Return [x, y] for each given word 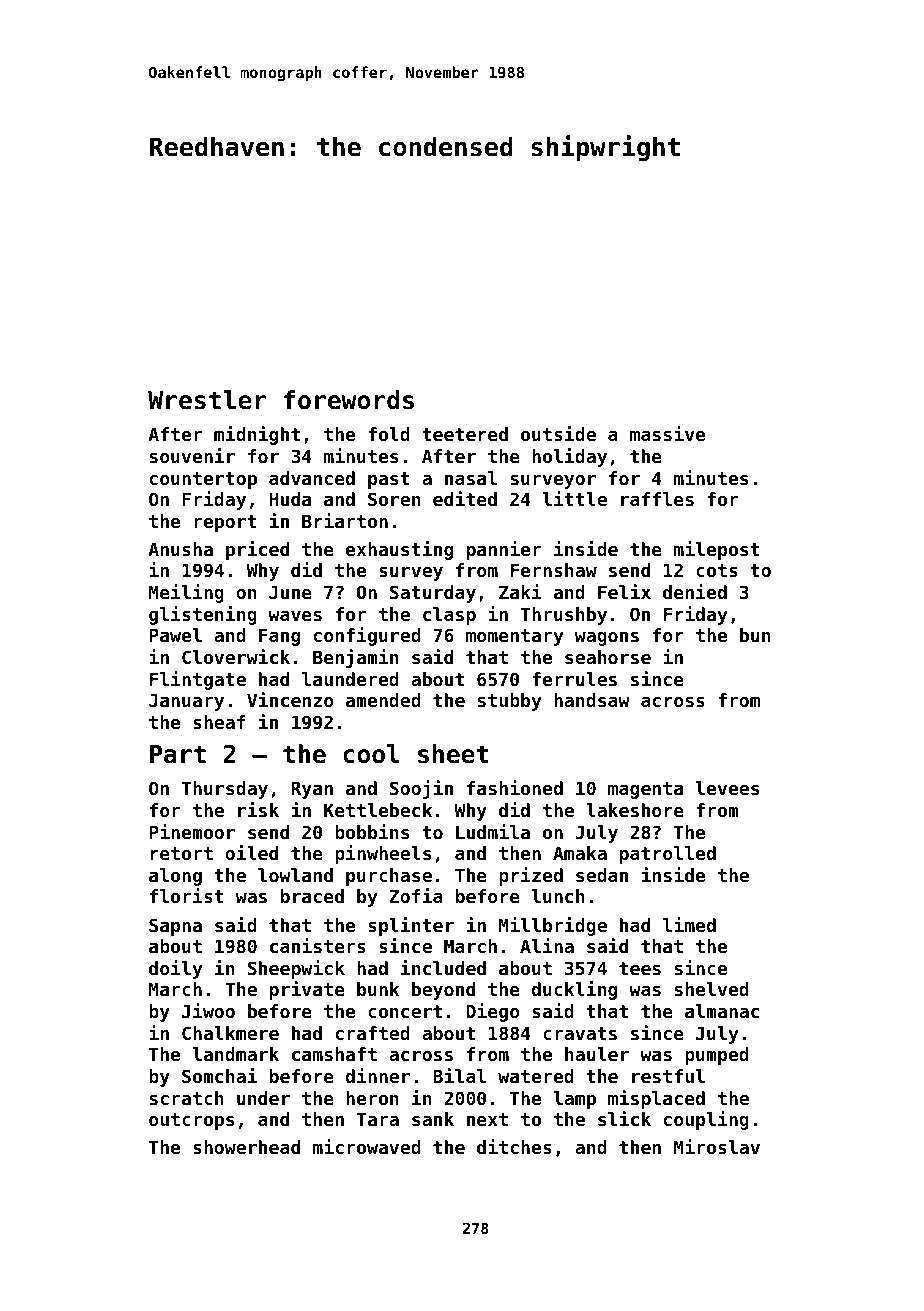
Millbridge [553, 926]
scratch [187, 1098]
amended [383, 700]
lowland [295, 875]
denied [695, 591]
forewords [349, 400]
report [225, 523]
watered [536, 1076]
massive [667, 433]
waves [295, 616]
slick [624, 1118]
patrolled [668, 855]
